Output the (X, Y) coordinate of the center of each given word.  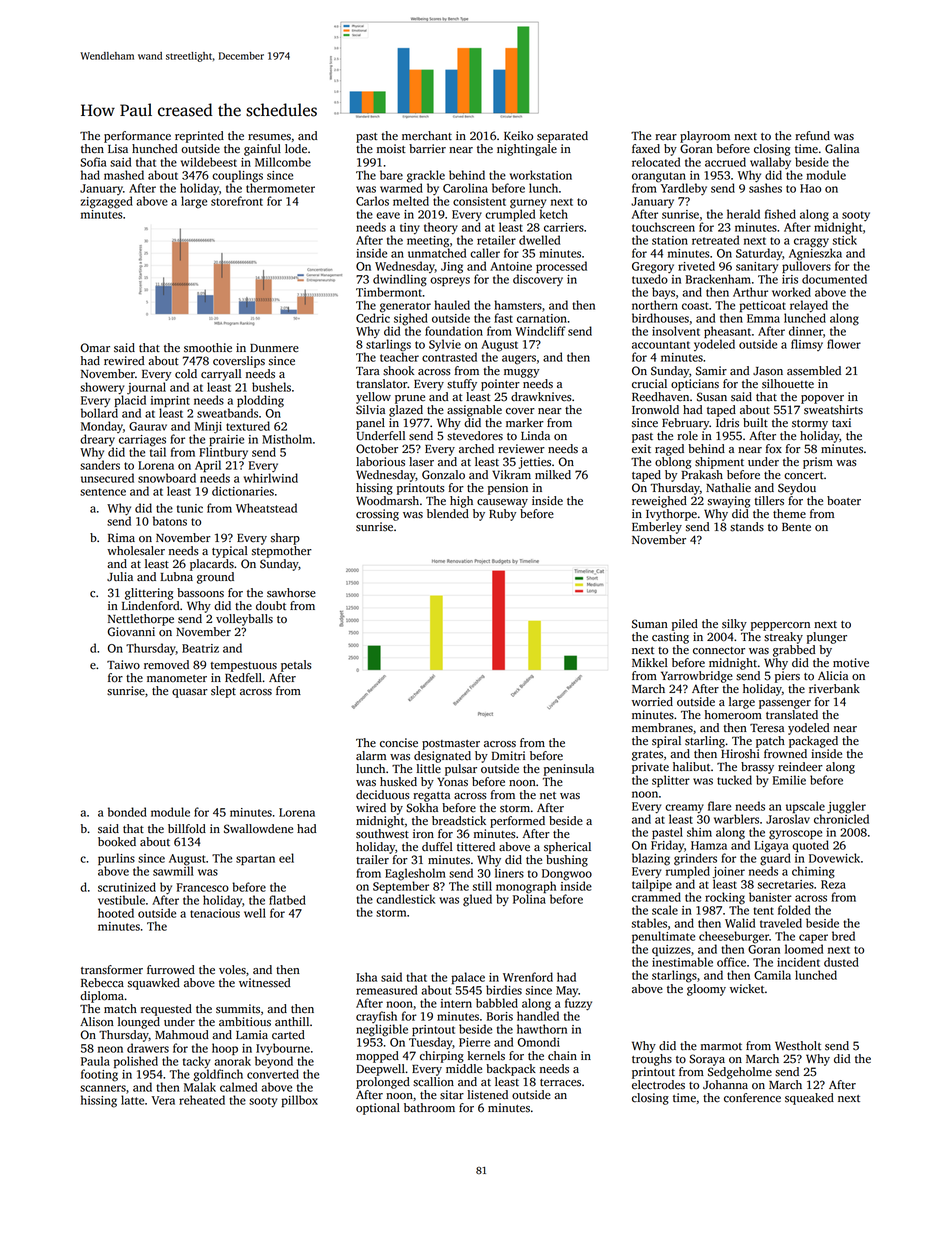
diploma (102, 997)
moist (391, 149)
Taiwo (123, 665)
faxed (646, 149)
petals (296, 666)
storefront (237, 201)
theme (789, 514)
